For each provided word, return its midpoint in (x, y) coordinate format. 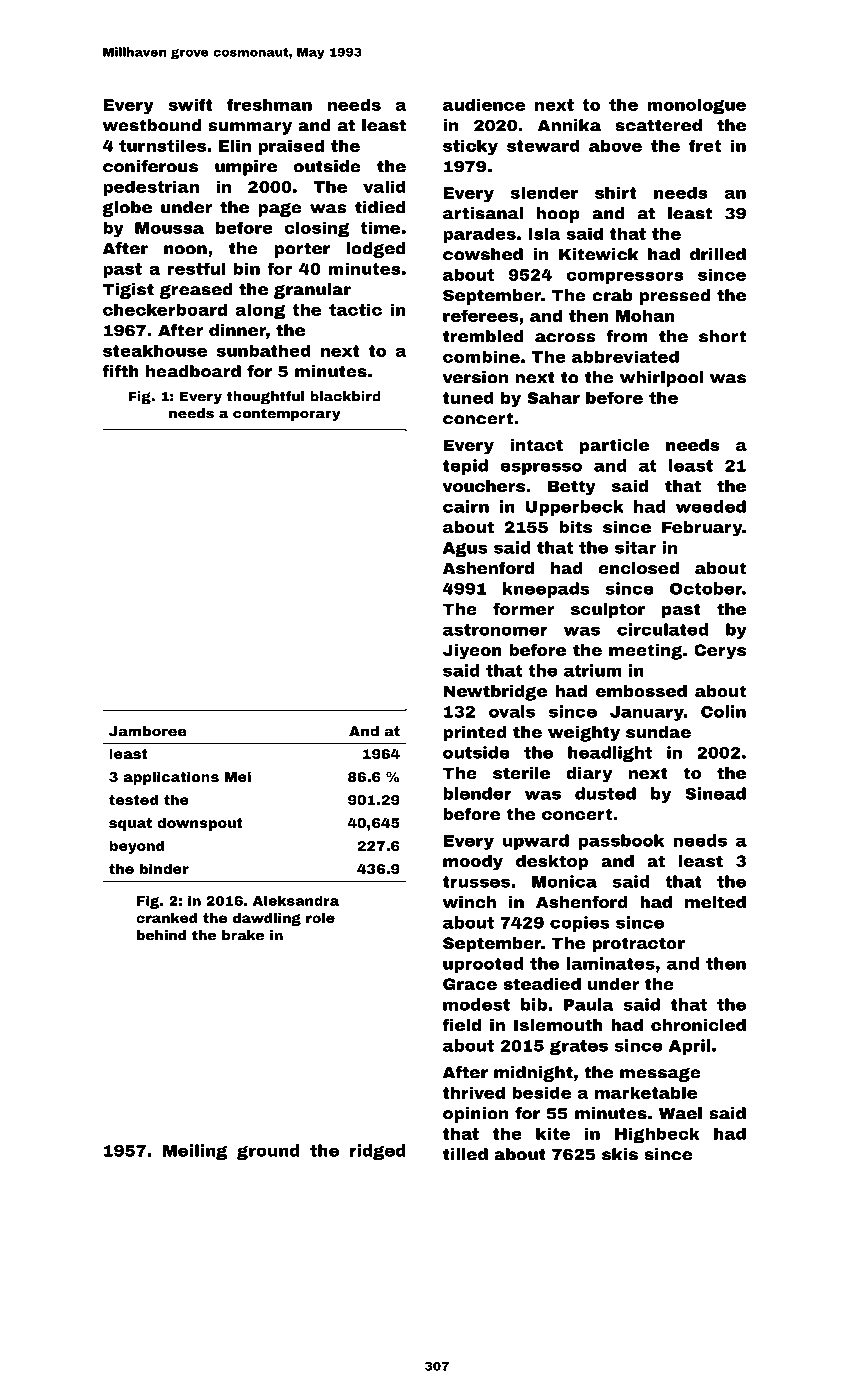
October (706, 588)
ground (268, 1152)
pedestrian (151, 188)
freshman (269, 104)
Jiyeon (472, 652)
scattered (658, 125)
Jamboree (148, 731)
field (461, 1025)
